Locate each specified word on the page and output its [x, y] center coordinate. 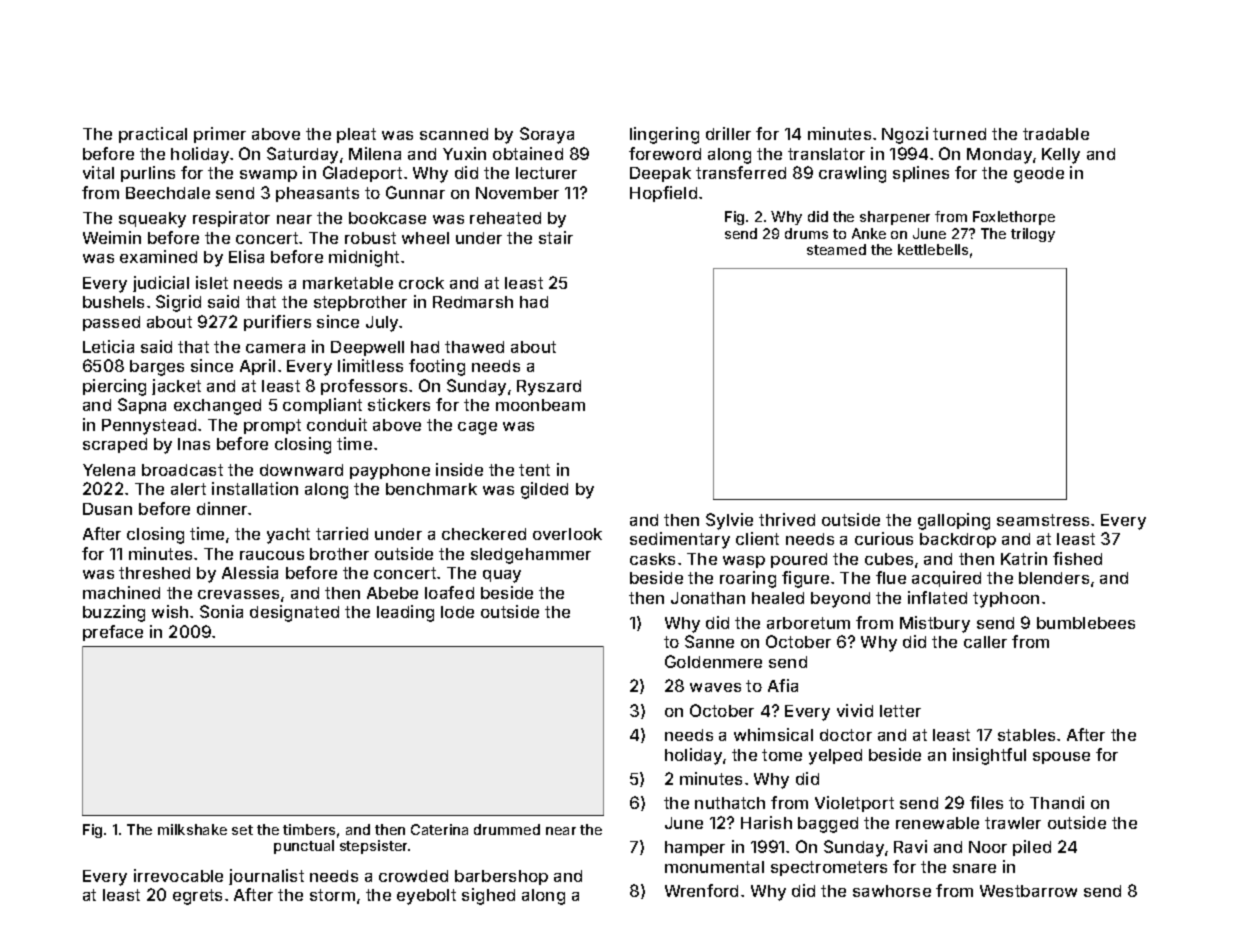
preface [113, 633]
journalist [266, 877]
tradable [1056, 134]
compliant [322, 406]
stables [1026, 735]
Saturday [302, 155]
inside [459, 469]
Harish [766, 822]
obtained [528, 153]
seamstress [1043, 520]
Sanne [709, 641]
